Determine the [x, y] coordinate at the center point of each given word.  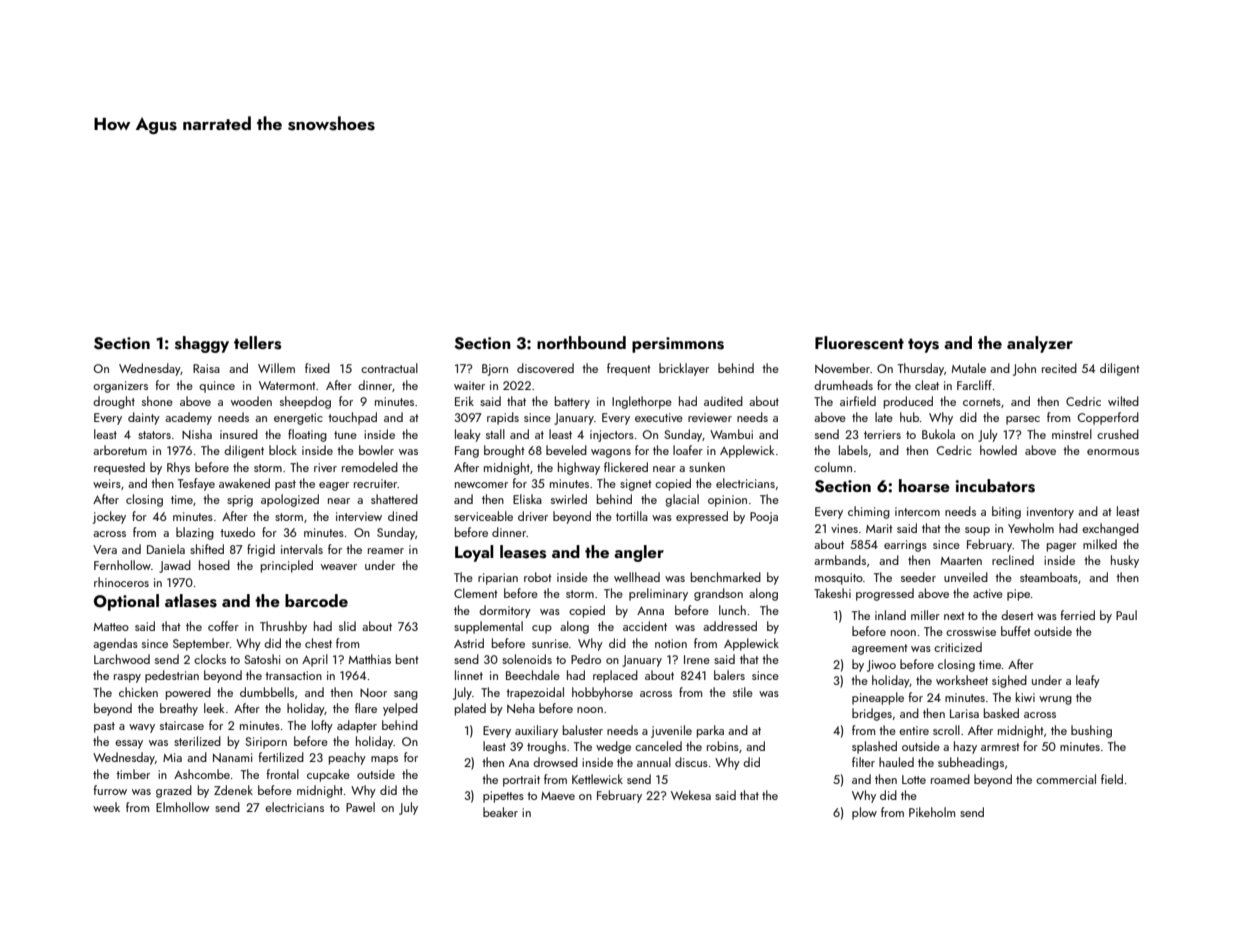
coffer [223, 626]
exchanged [1110, 529]
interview [359, 516]
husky [1125, 561]
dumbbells [267, 692]
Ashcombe [202, 774]
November [842, 368]
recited [1059, 368]
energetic [298, 419]
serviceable [483, 516]
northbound [581, 342]
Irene [697, 659]
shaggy [202, 344]
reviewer [710, 417]
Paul [1126, 615]
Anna [650, 610]
